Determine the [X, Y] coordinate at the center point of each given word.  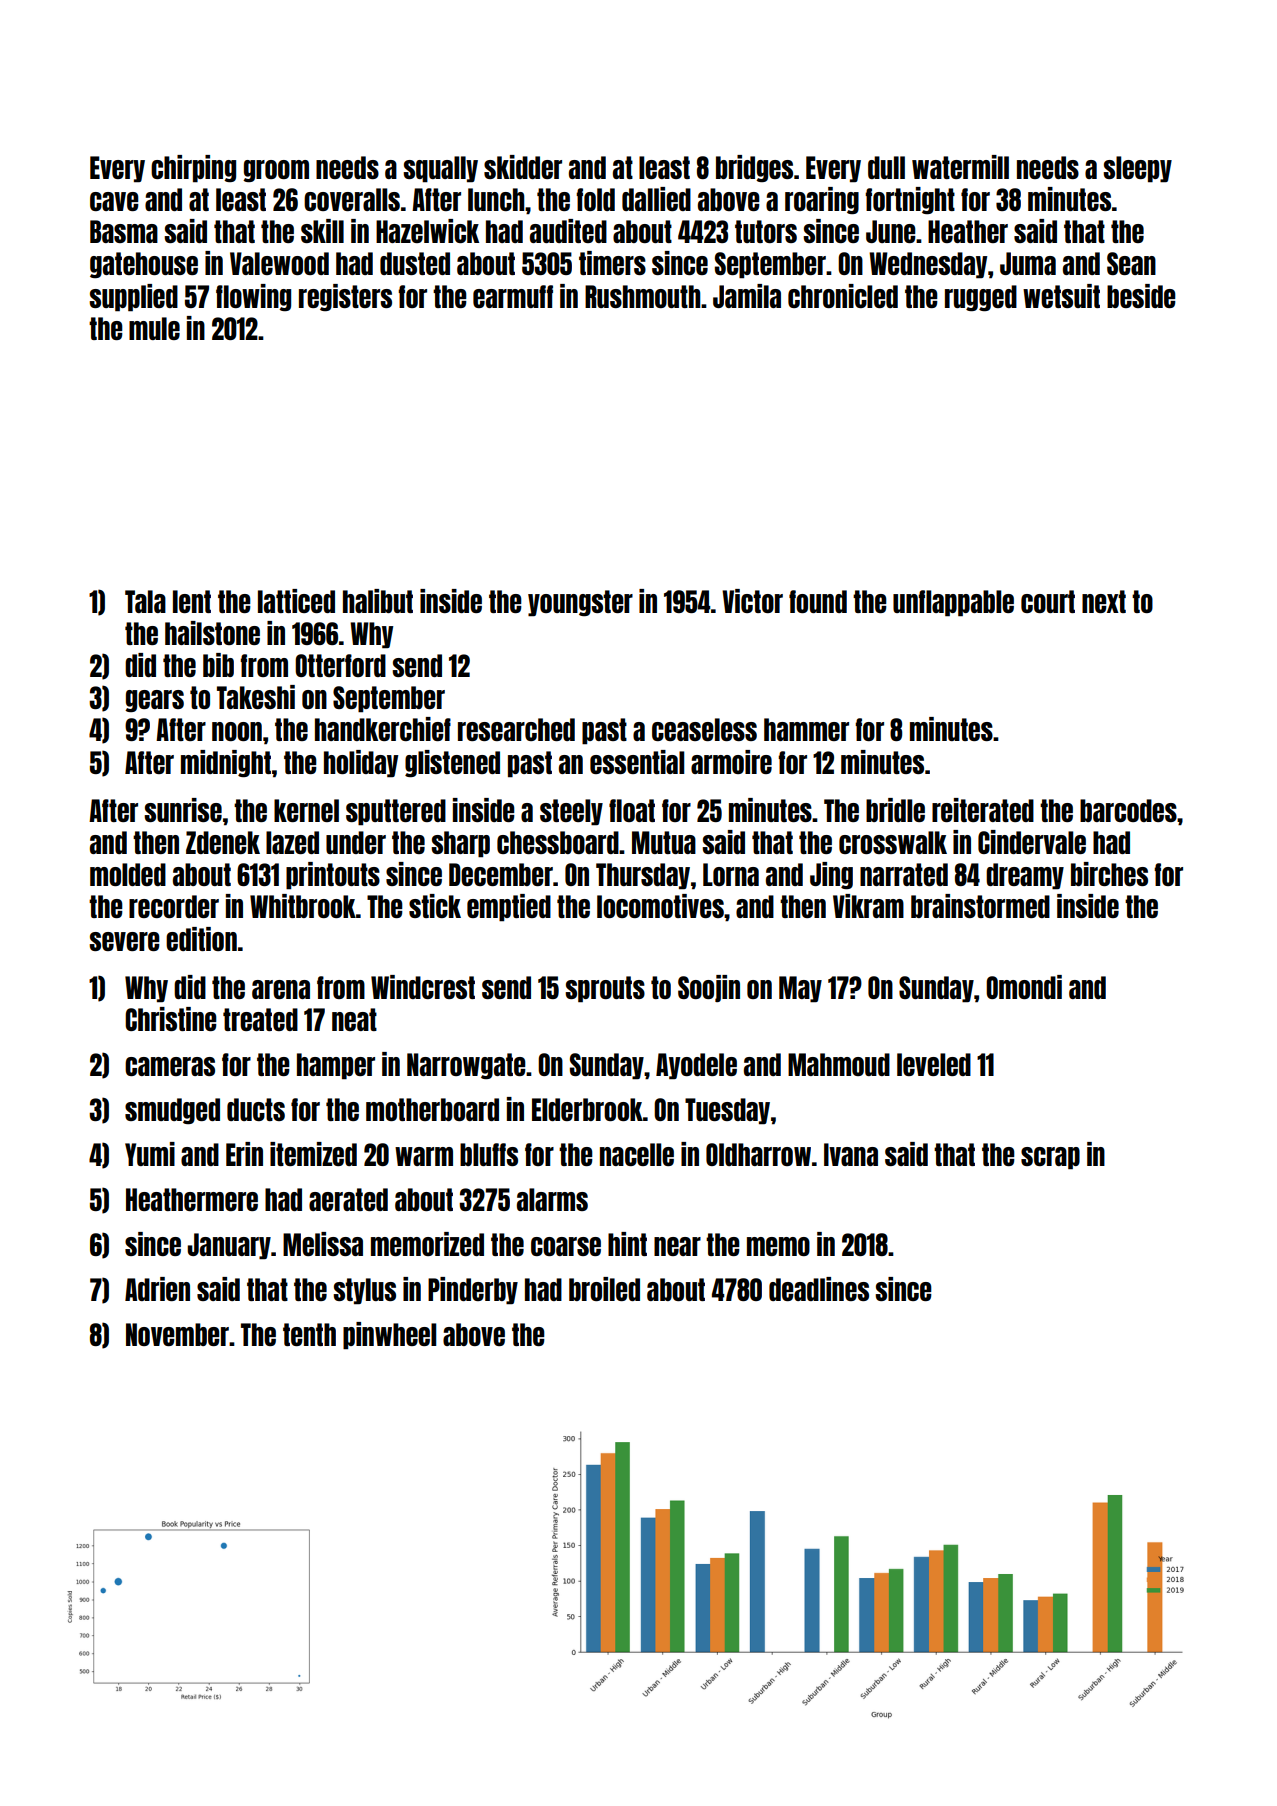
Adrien [157, 1289]
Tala [145, 601]
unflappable [953, 603]
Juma [1028, 263]
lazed [292, 842]
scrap [1050, 1158]
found [818, 601]
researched [516, 729]
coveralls [352, 199]
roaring [822, 200]
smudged [172, 1111]
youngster [580, 603]
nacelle [637, 1154]
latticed [296, 601]
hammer [806, 729]
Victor [752, 601]
